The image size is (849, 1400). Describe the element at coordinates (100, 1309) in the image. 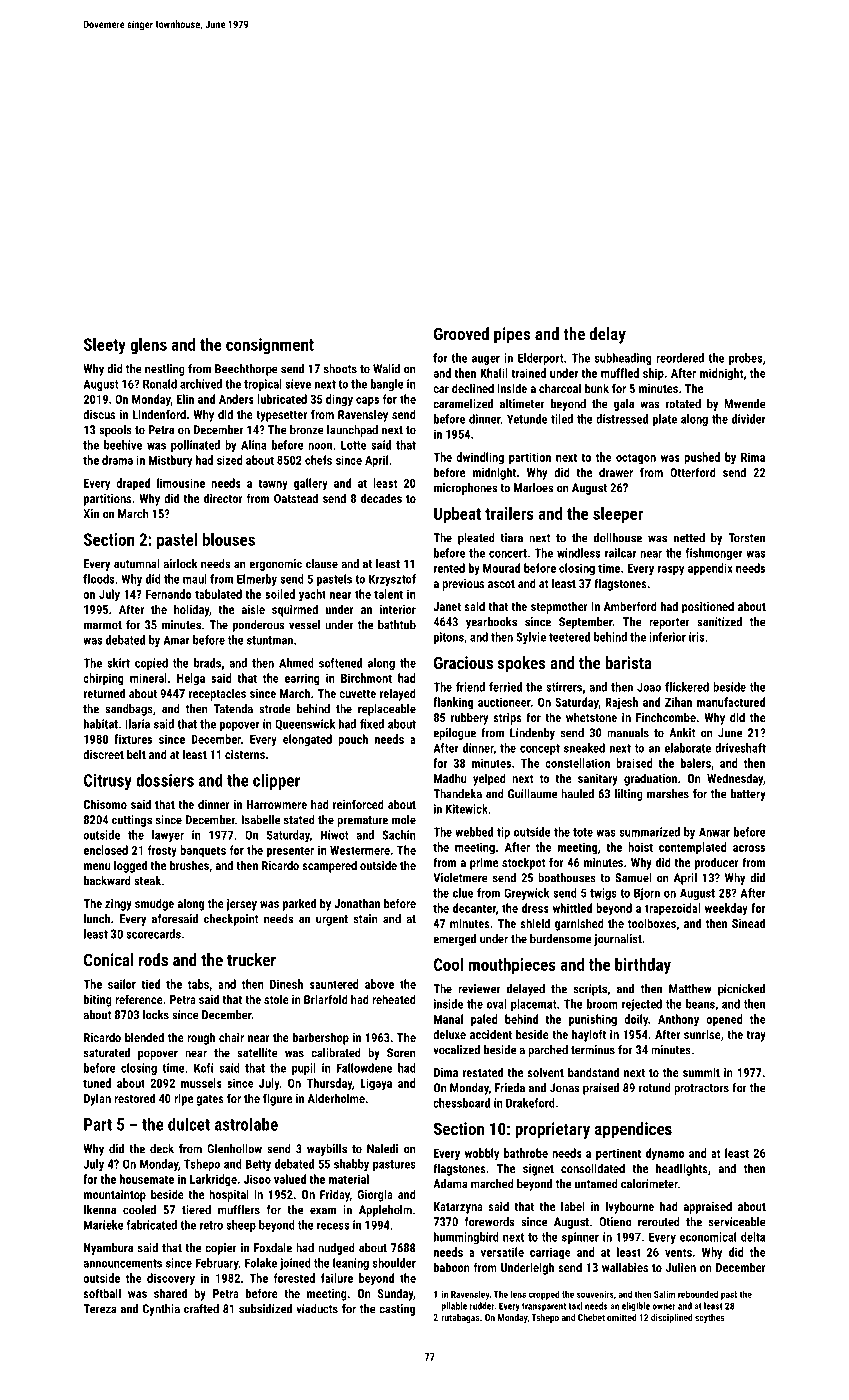

I see `Tereza` at that location.
